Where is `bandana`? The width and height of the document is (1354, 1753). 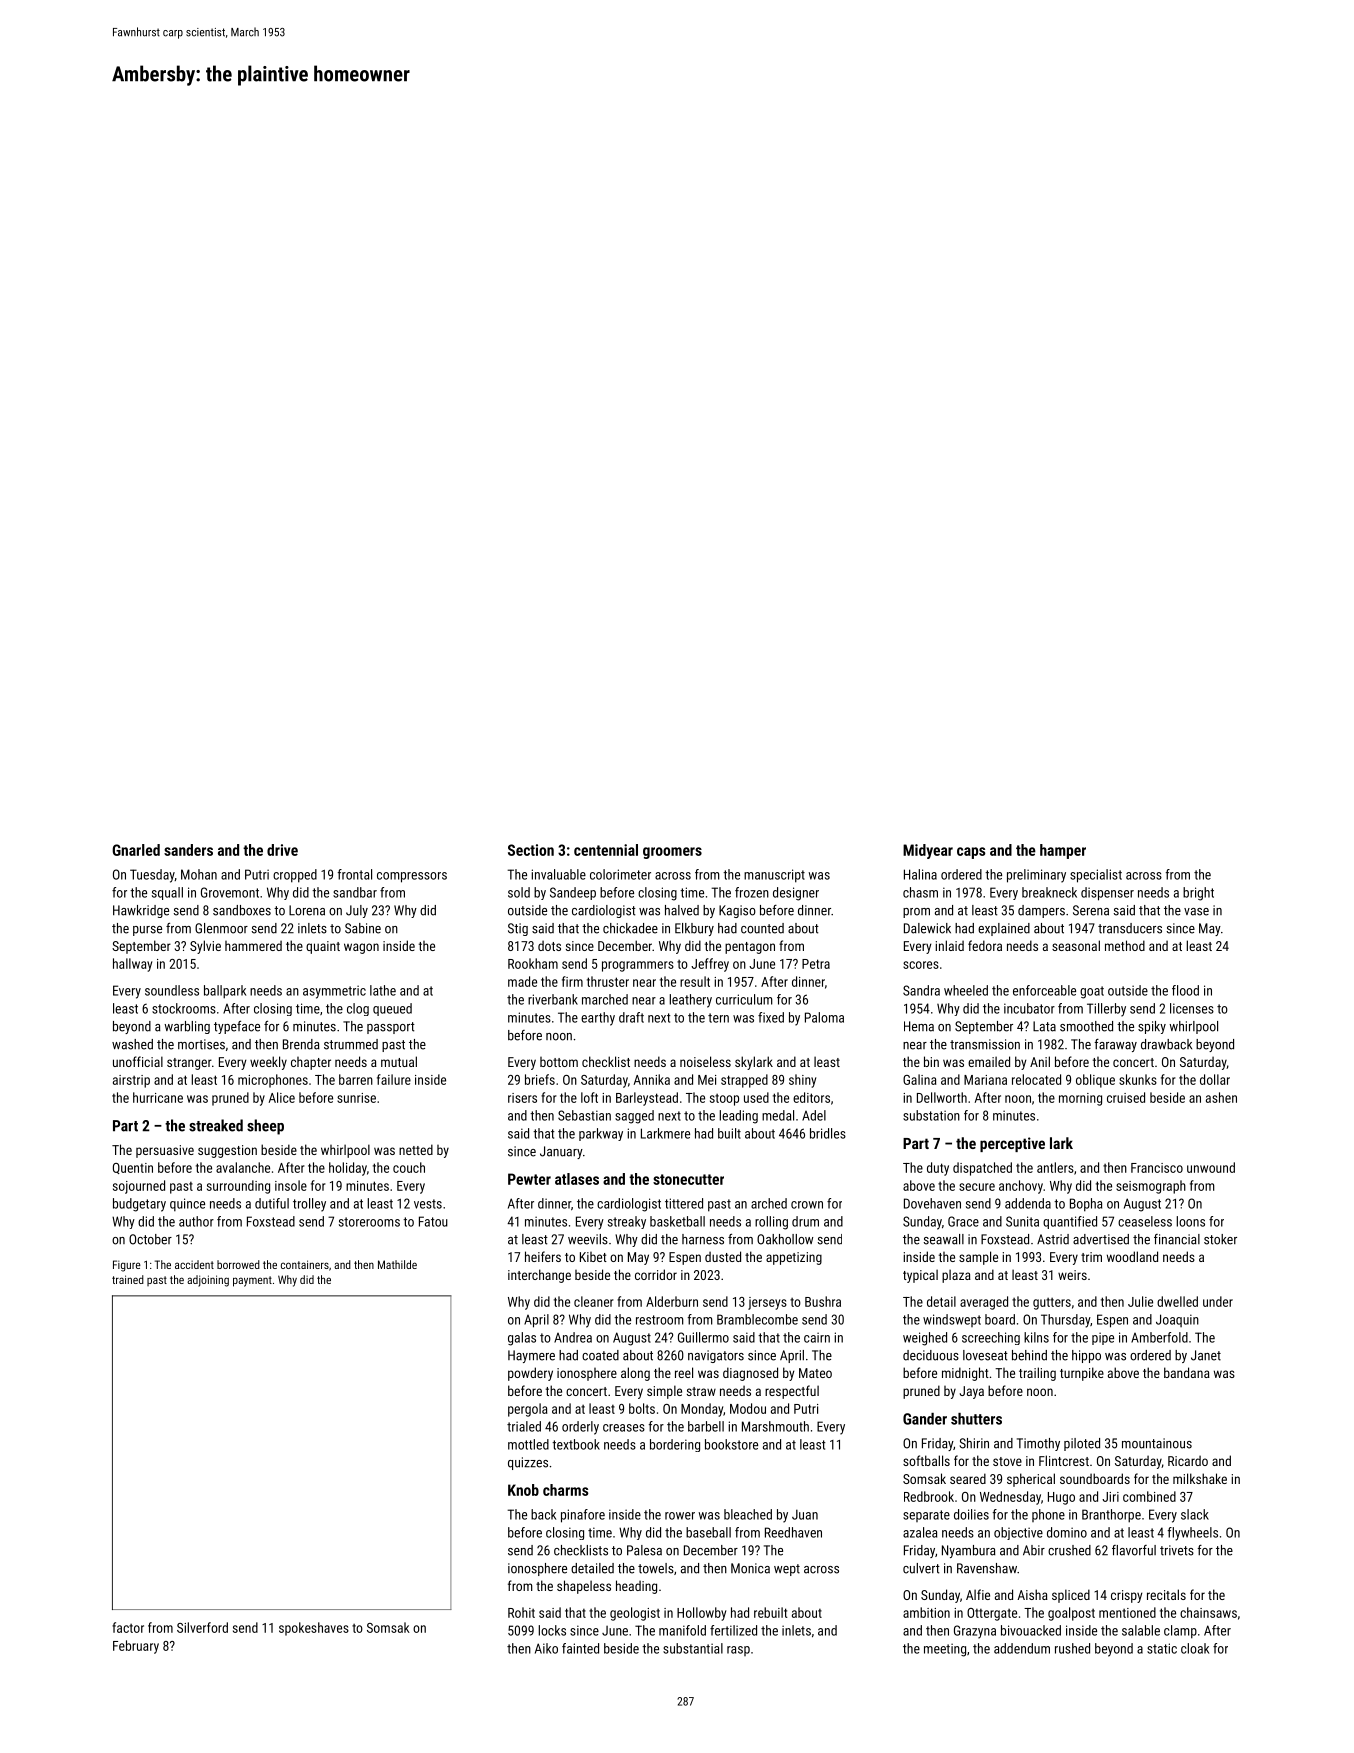 bandana is located at coordinates (1187, 1372).
